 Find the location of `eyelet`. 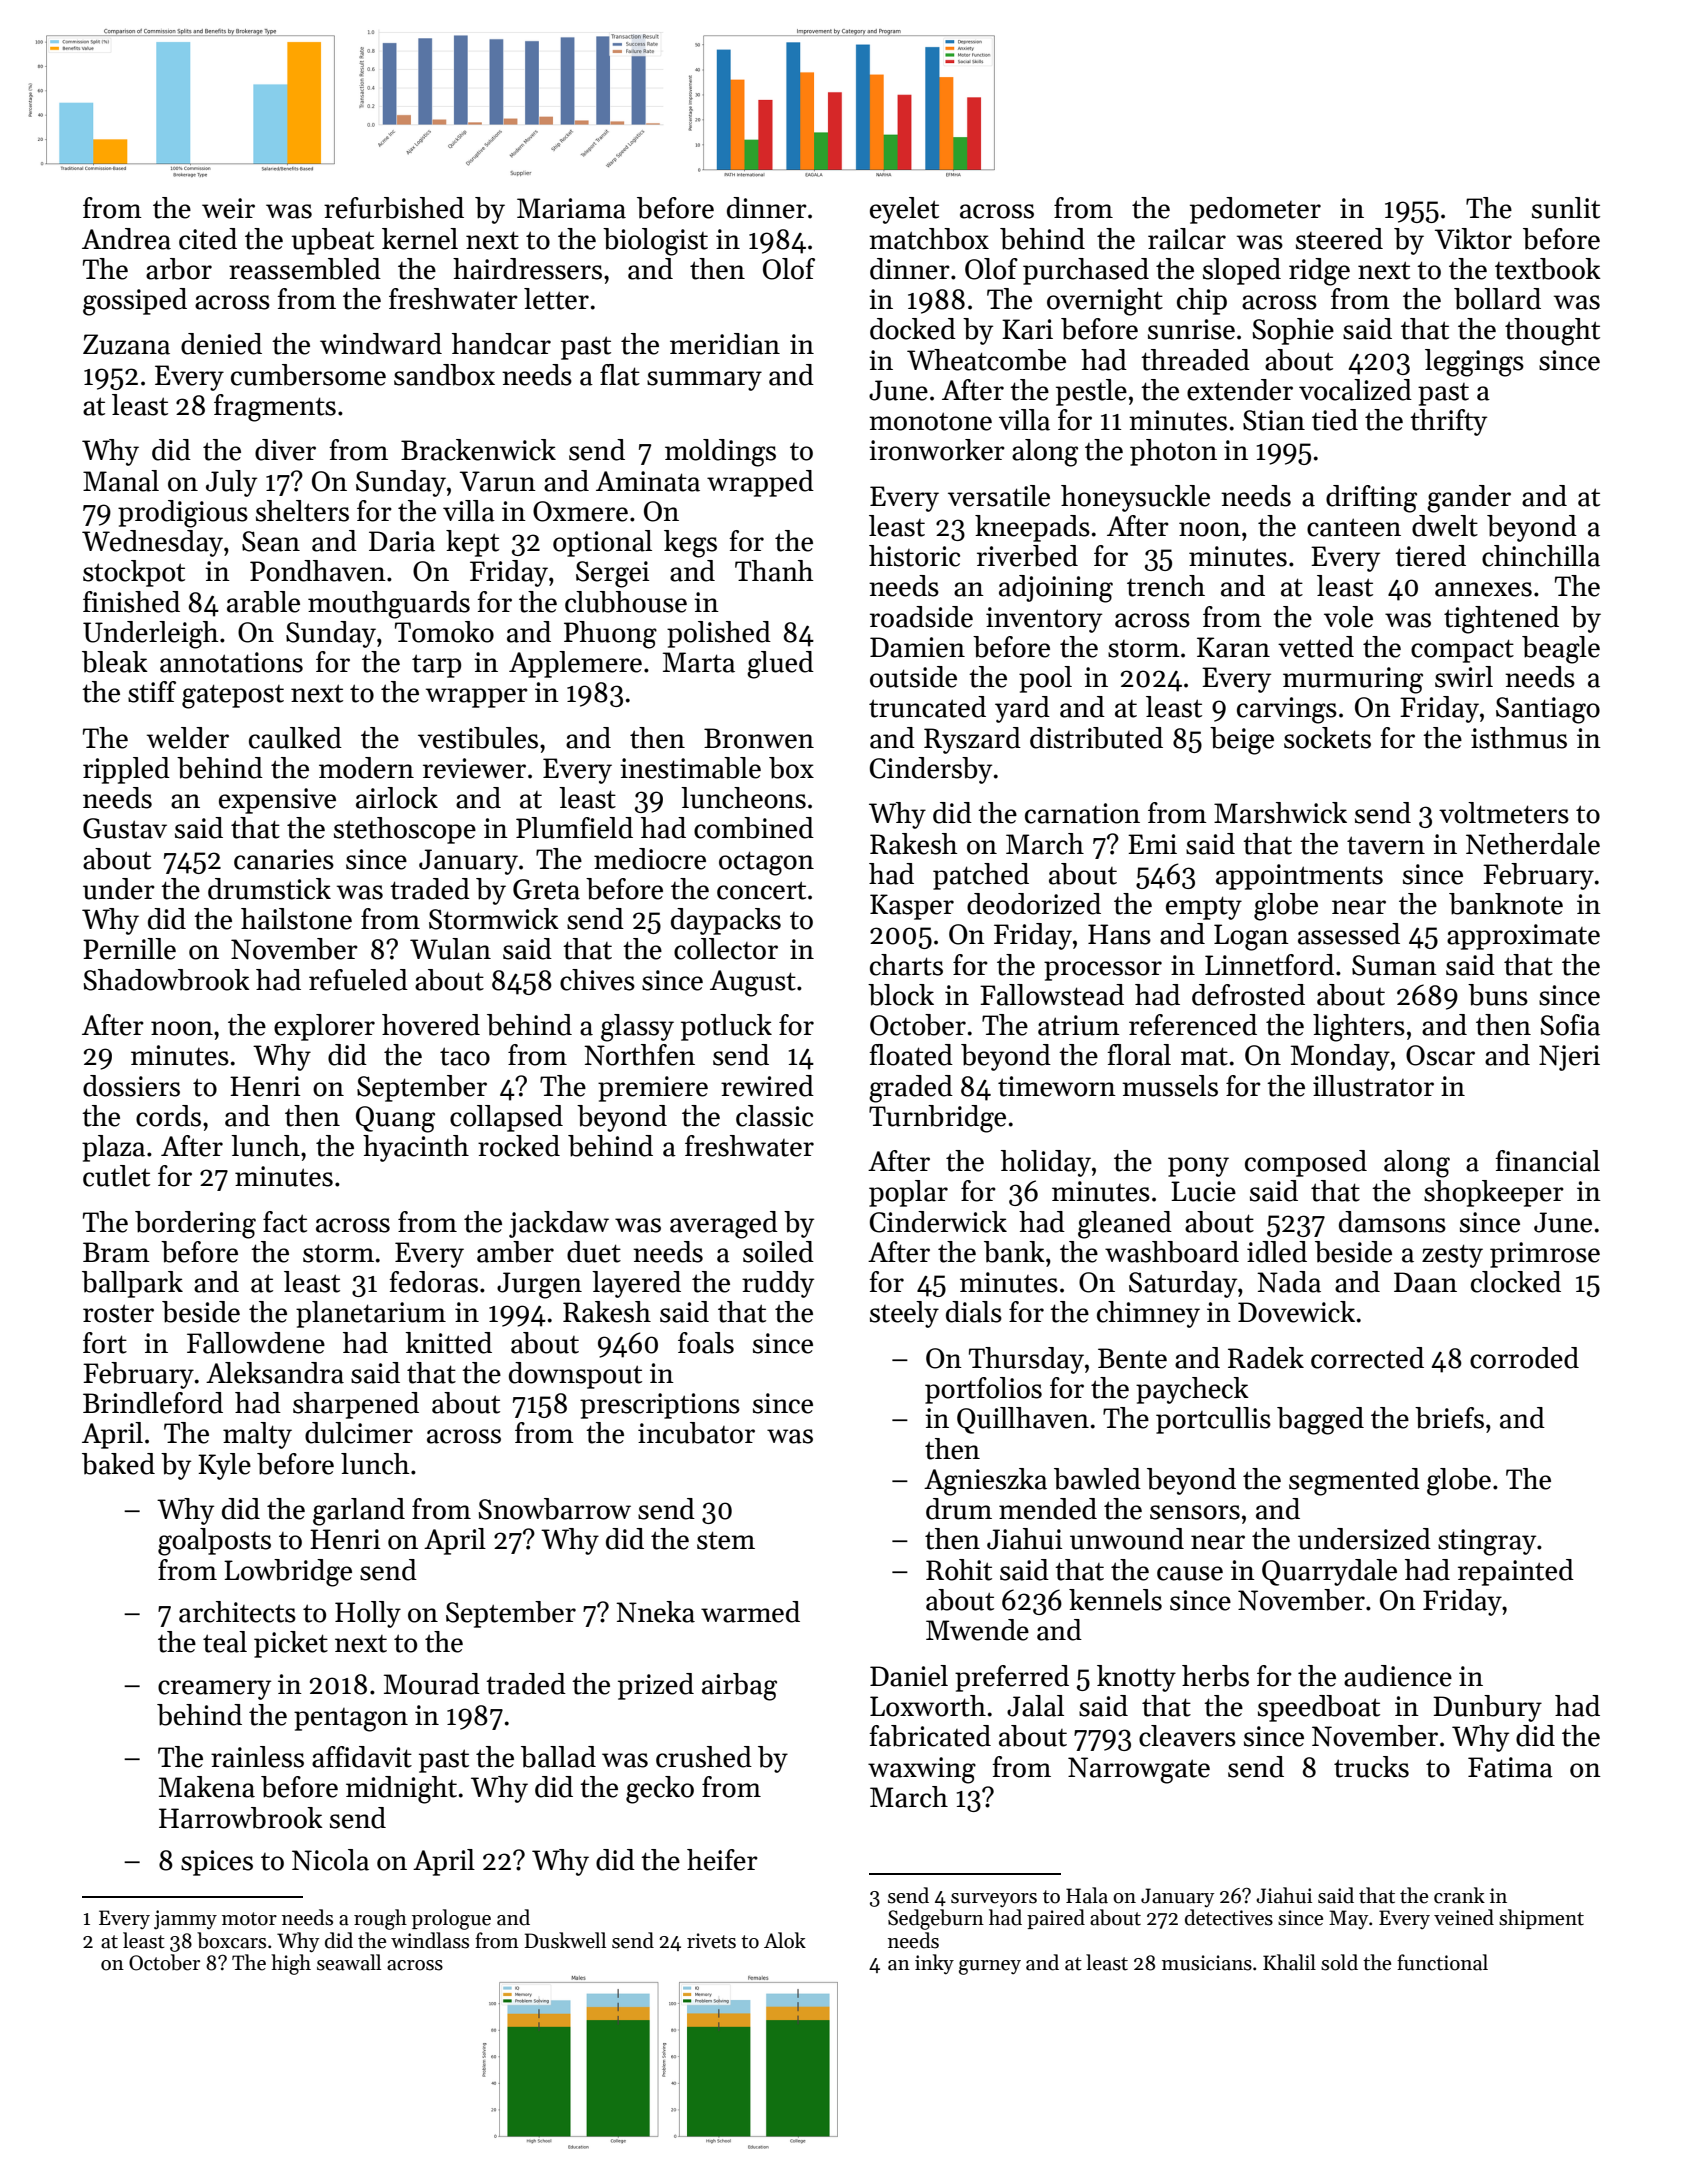

eyelet is located at coordinates (904, 210).
